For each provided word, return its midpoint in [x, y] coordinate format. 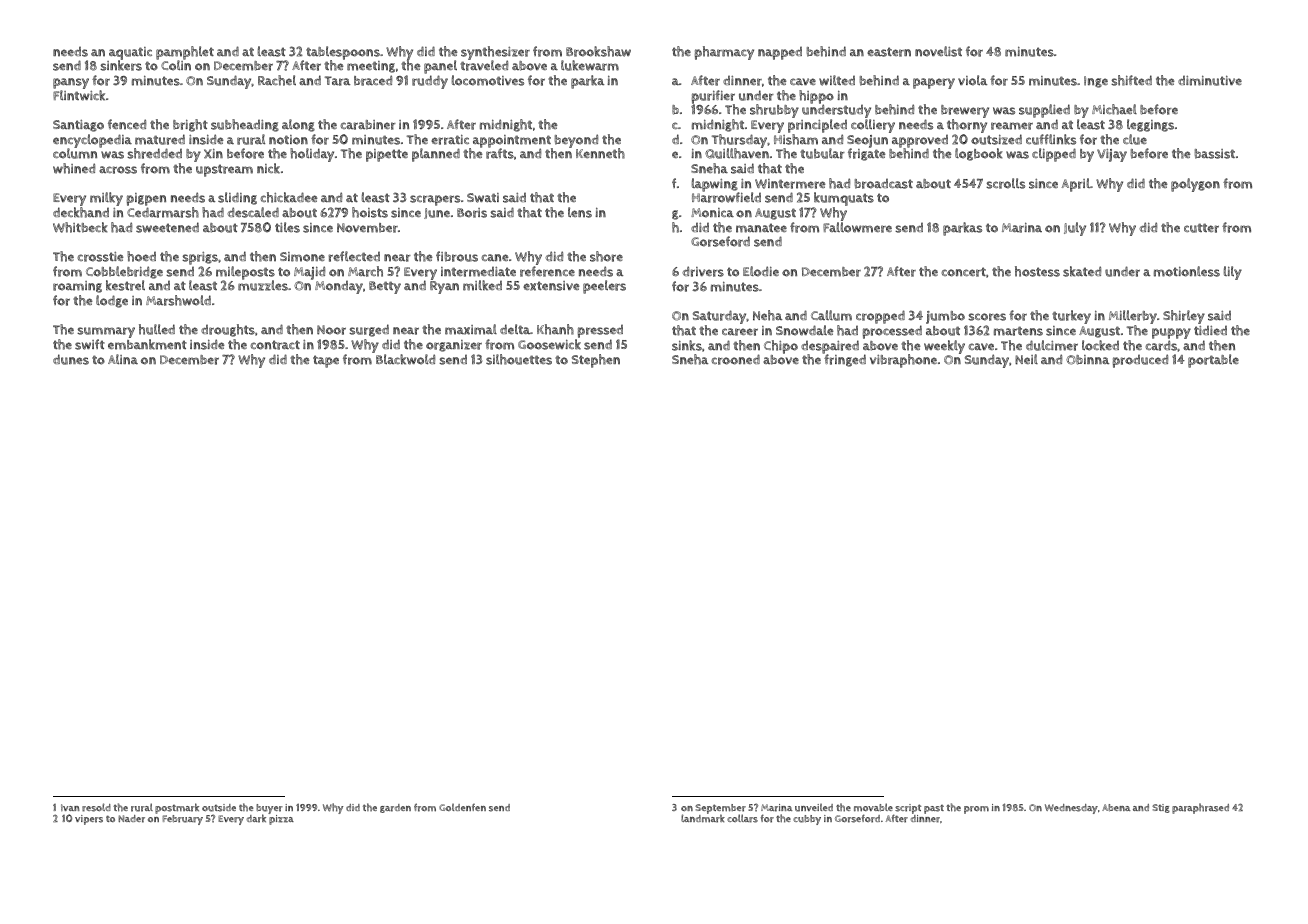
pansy [71, 83]
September [720, 809]
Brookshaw [598, 51]
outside [219, 808]
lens [580, 212]
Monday [339, 287]
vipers [89, 820]
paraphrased [1200, 808]
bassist [1215, 154]
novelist [938, 51]
